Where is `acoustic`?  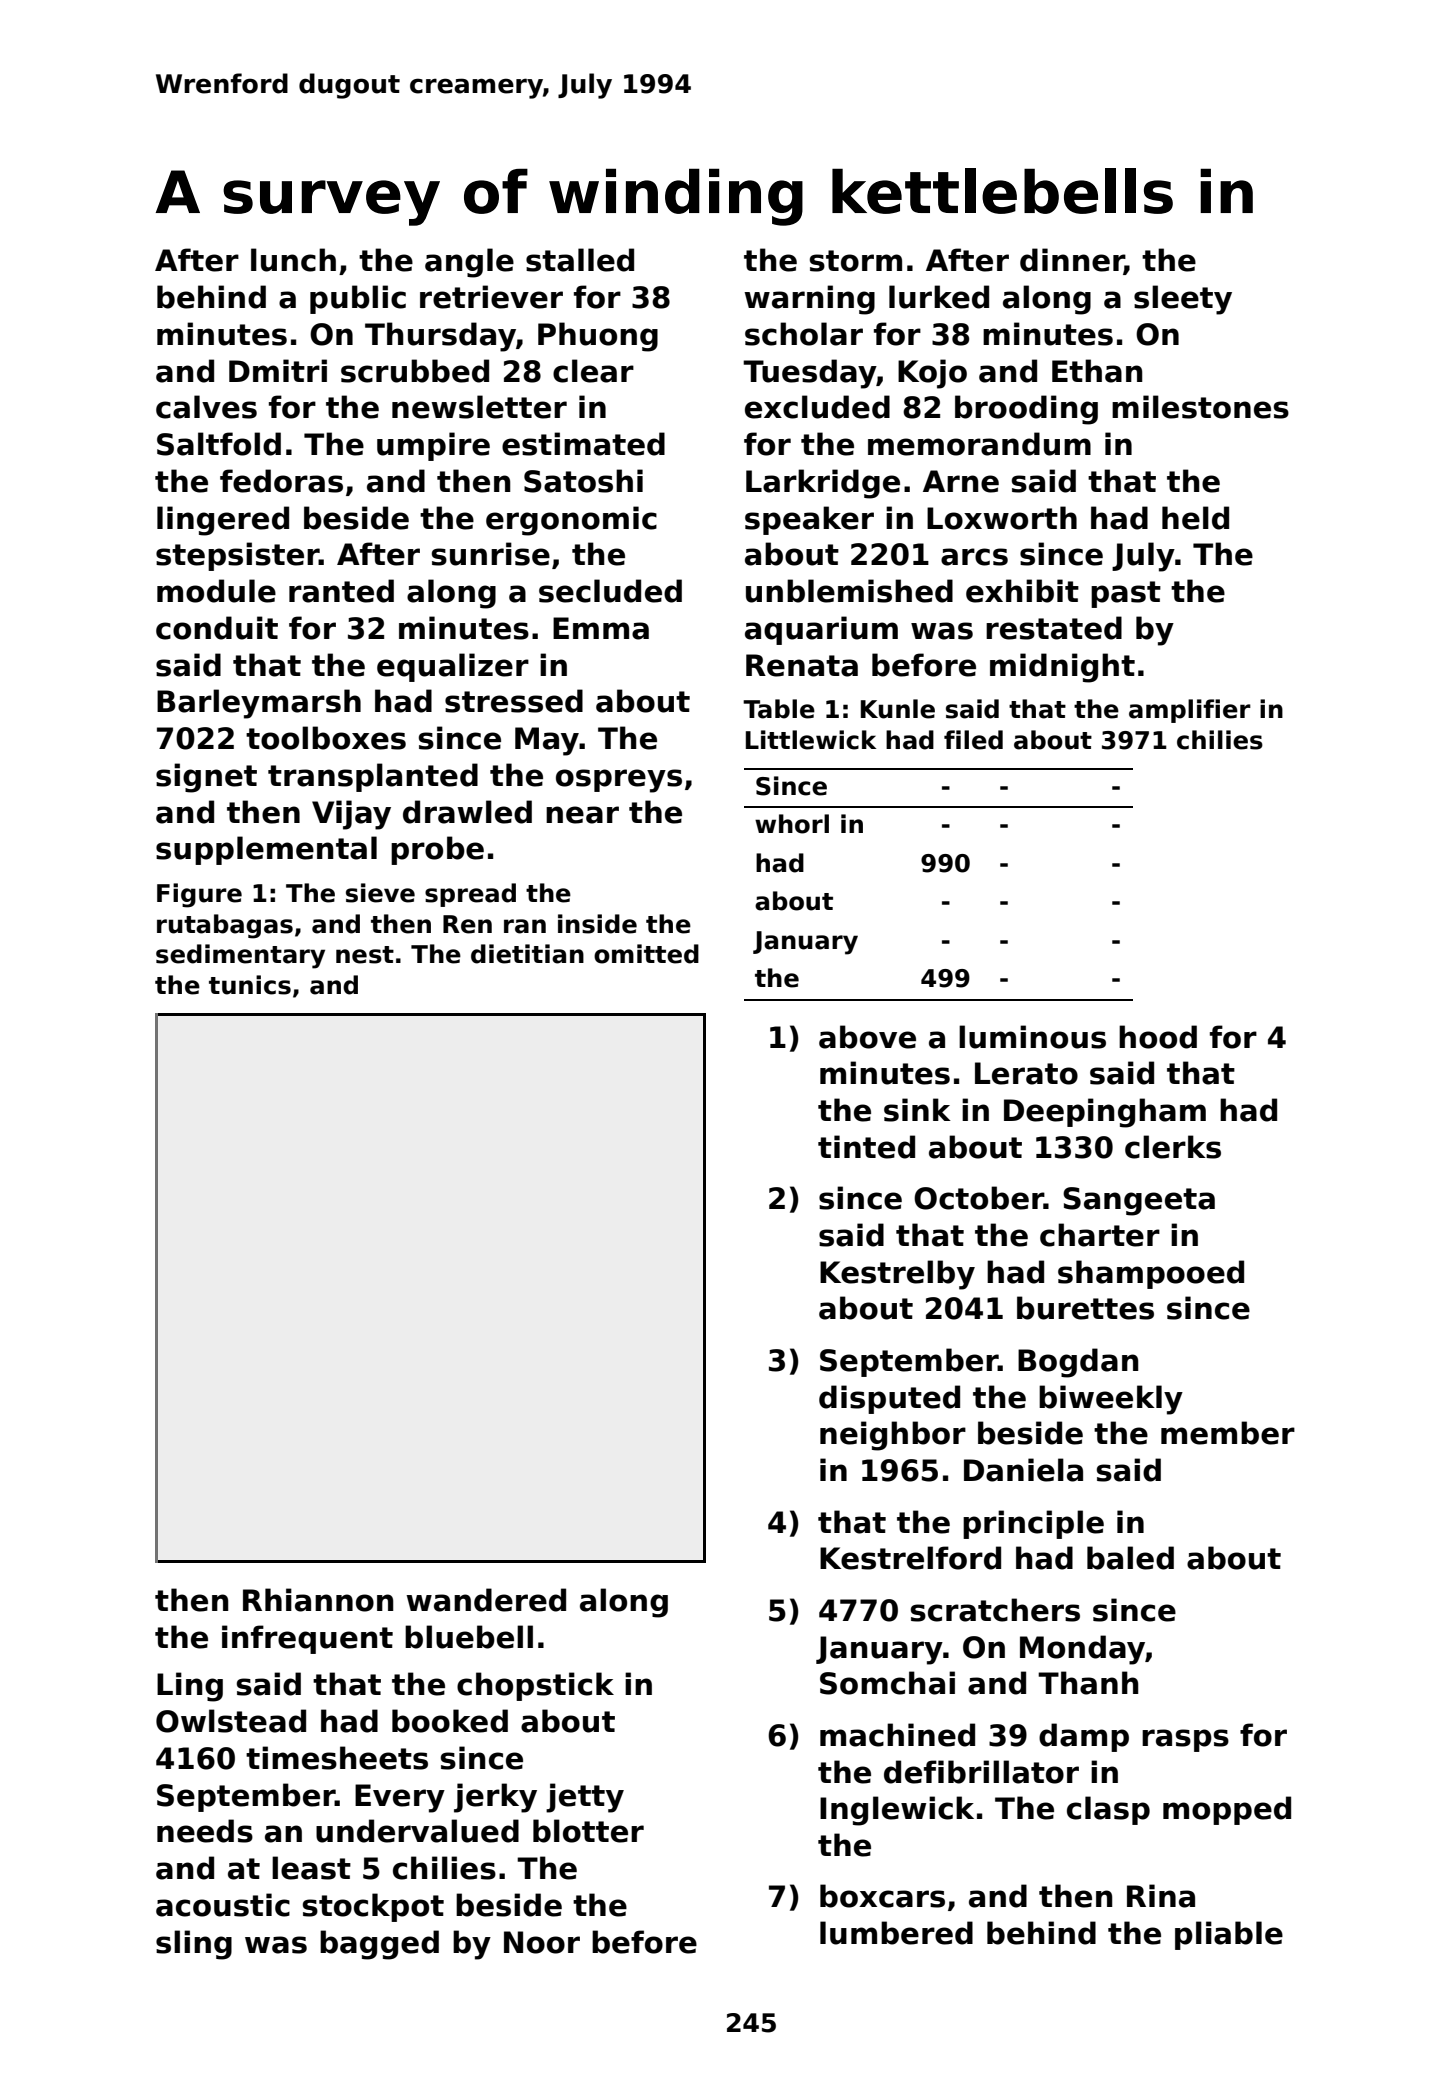
acoustic is located at coordinates (223, 1905).
